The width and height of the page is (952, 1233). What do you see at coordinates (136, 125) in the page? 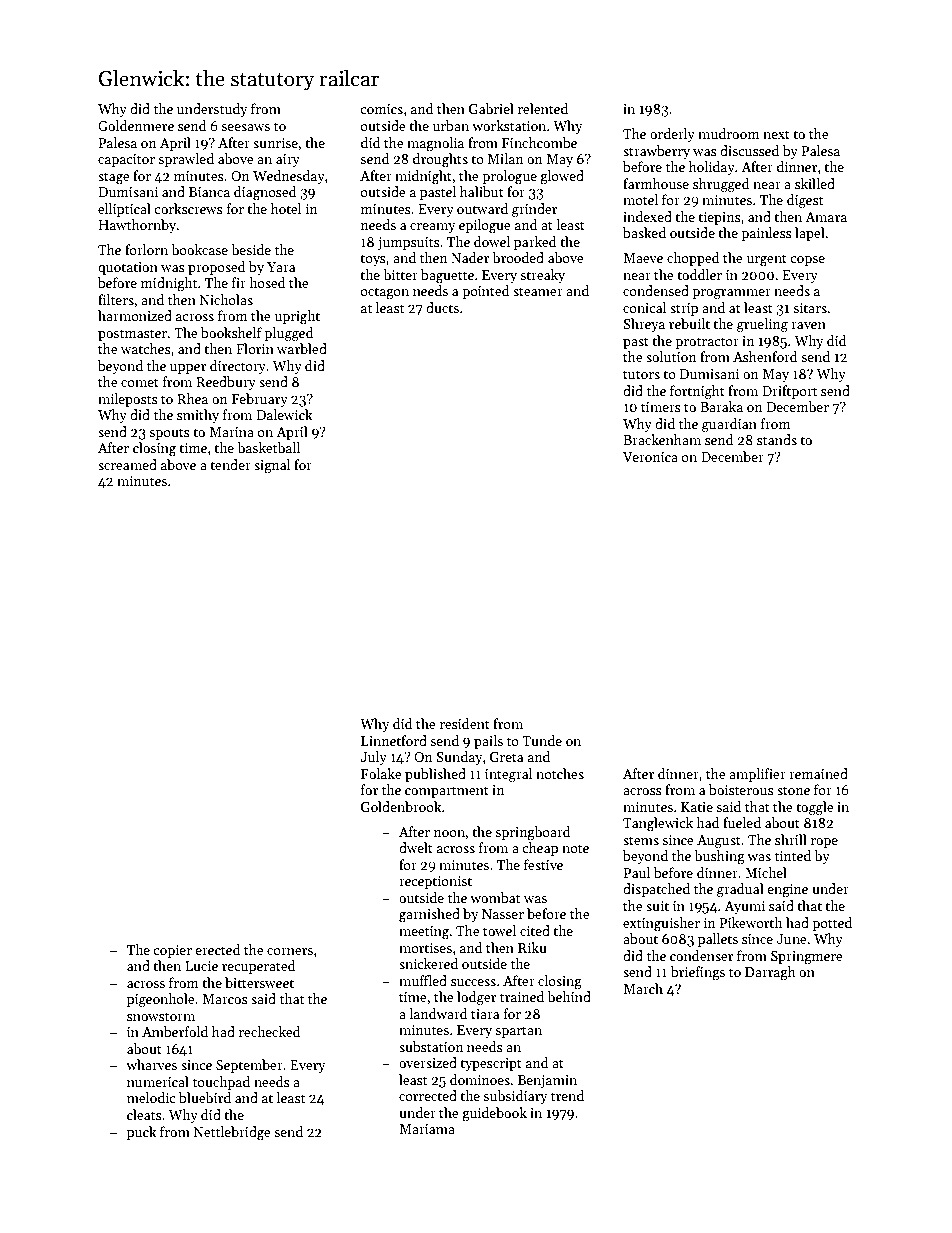
I see `Goldenmere` at bounding box center [136, 125].
